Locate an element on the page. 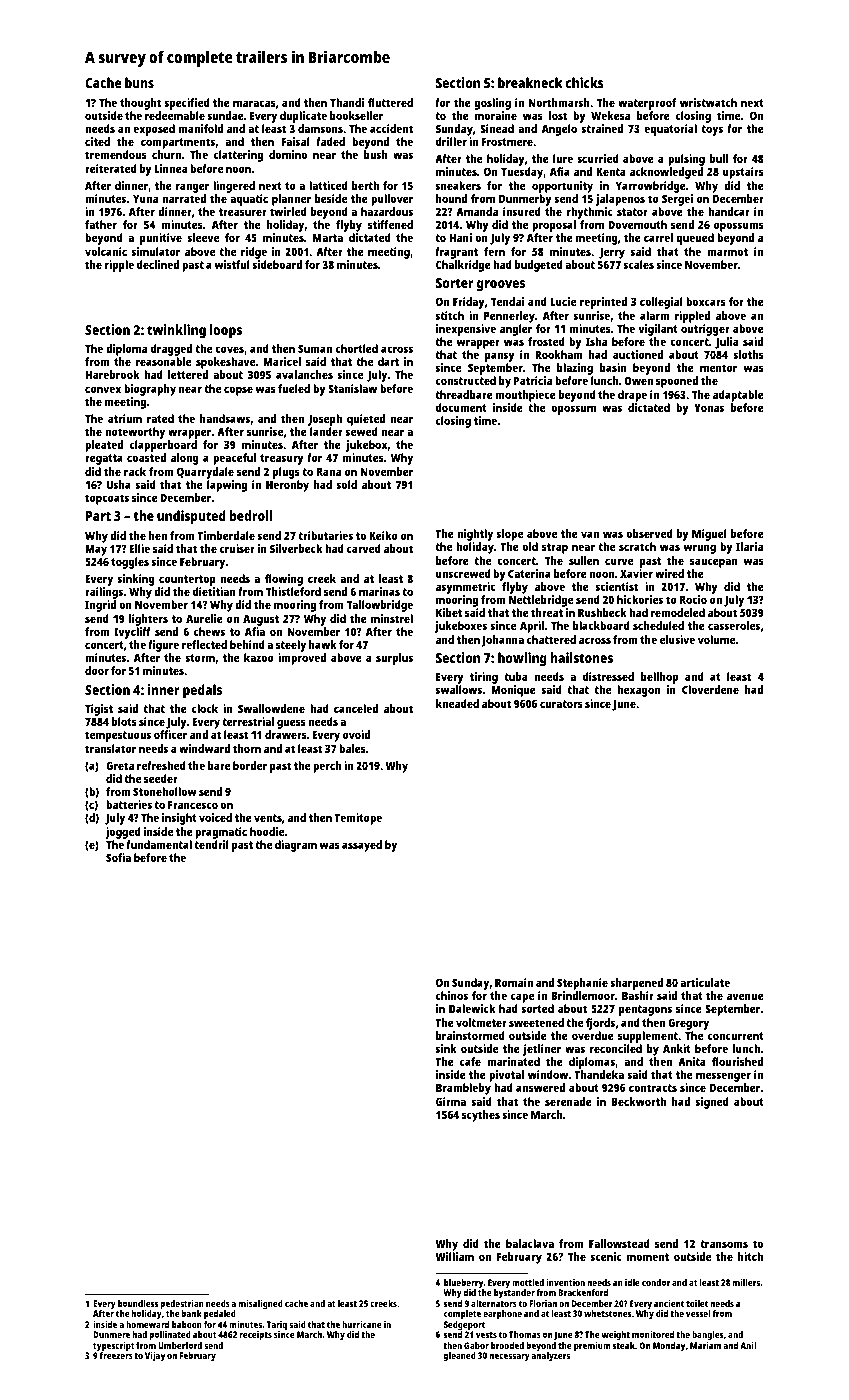 The height and width of the image is (1400, 849). wristwatch is located at coordinates (708, 102).
